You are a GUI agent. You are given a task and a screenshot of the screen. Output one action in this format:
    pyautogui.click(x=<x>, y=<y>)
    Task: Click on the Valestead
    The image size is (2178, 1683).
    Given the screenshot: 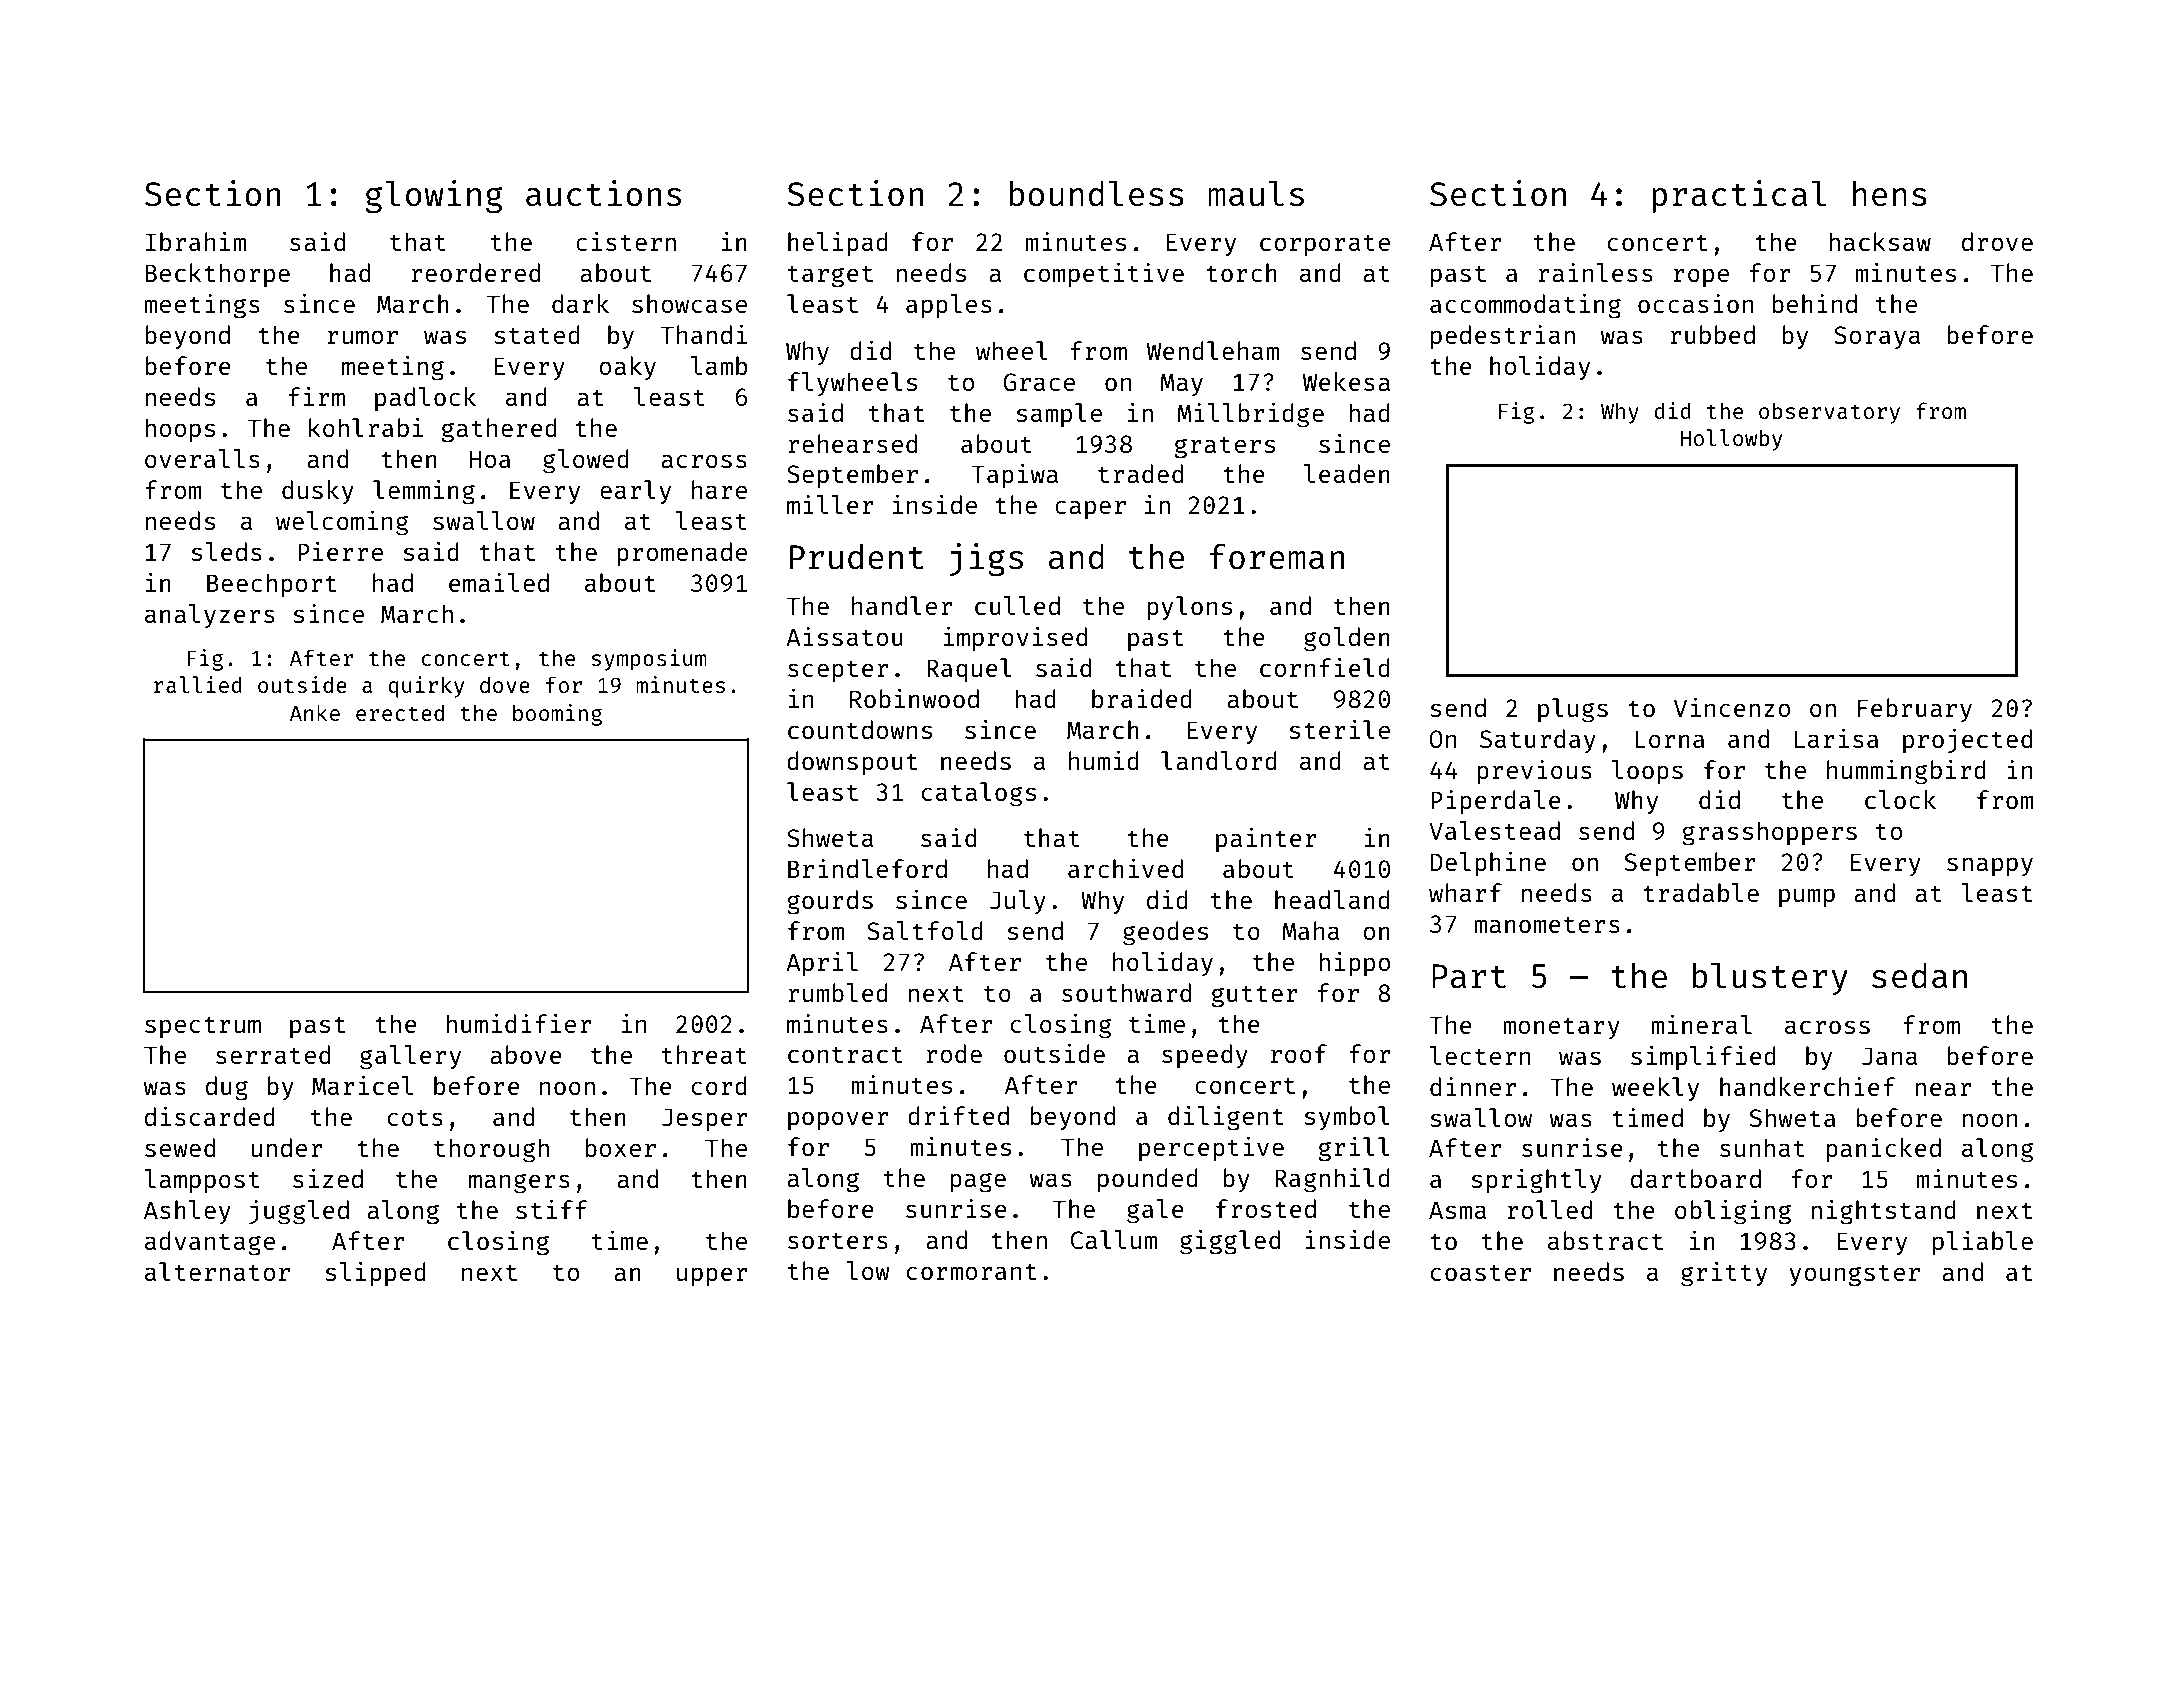 What is the action you would take?
    pyautogui.click(x=1494, y=830)
